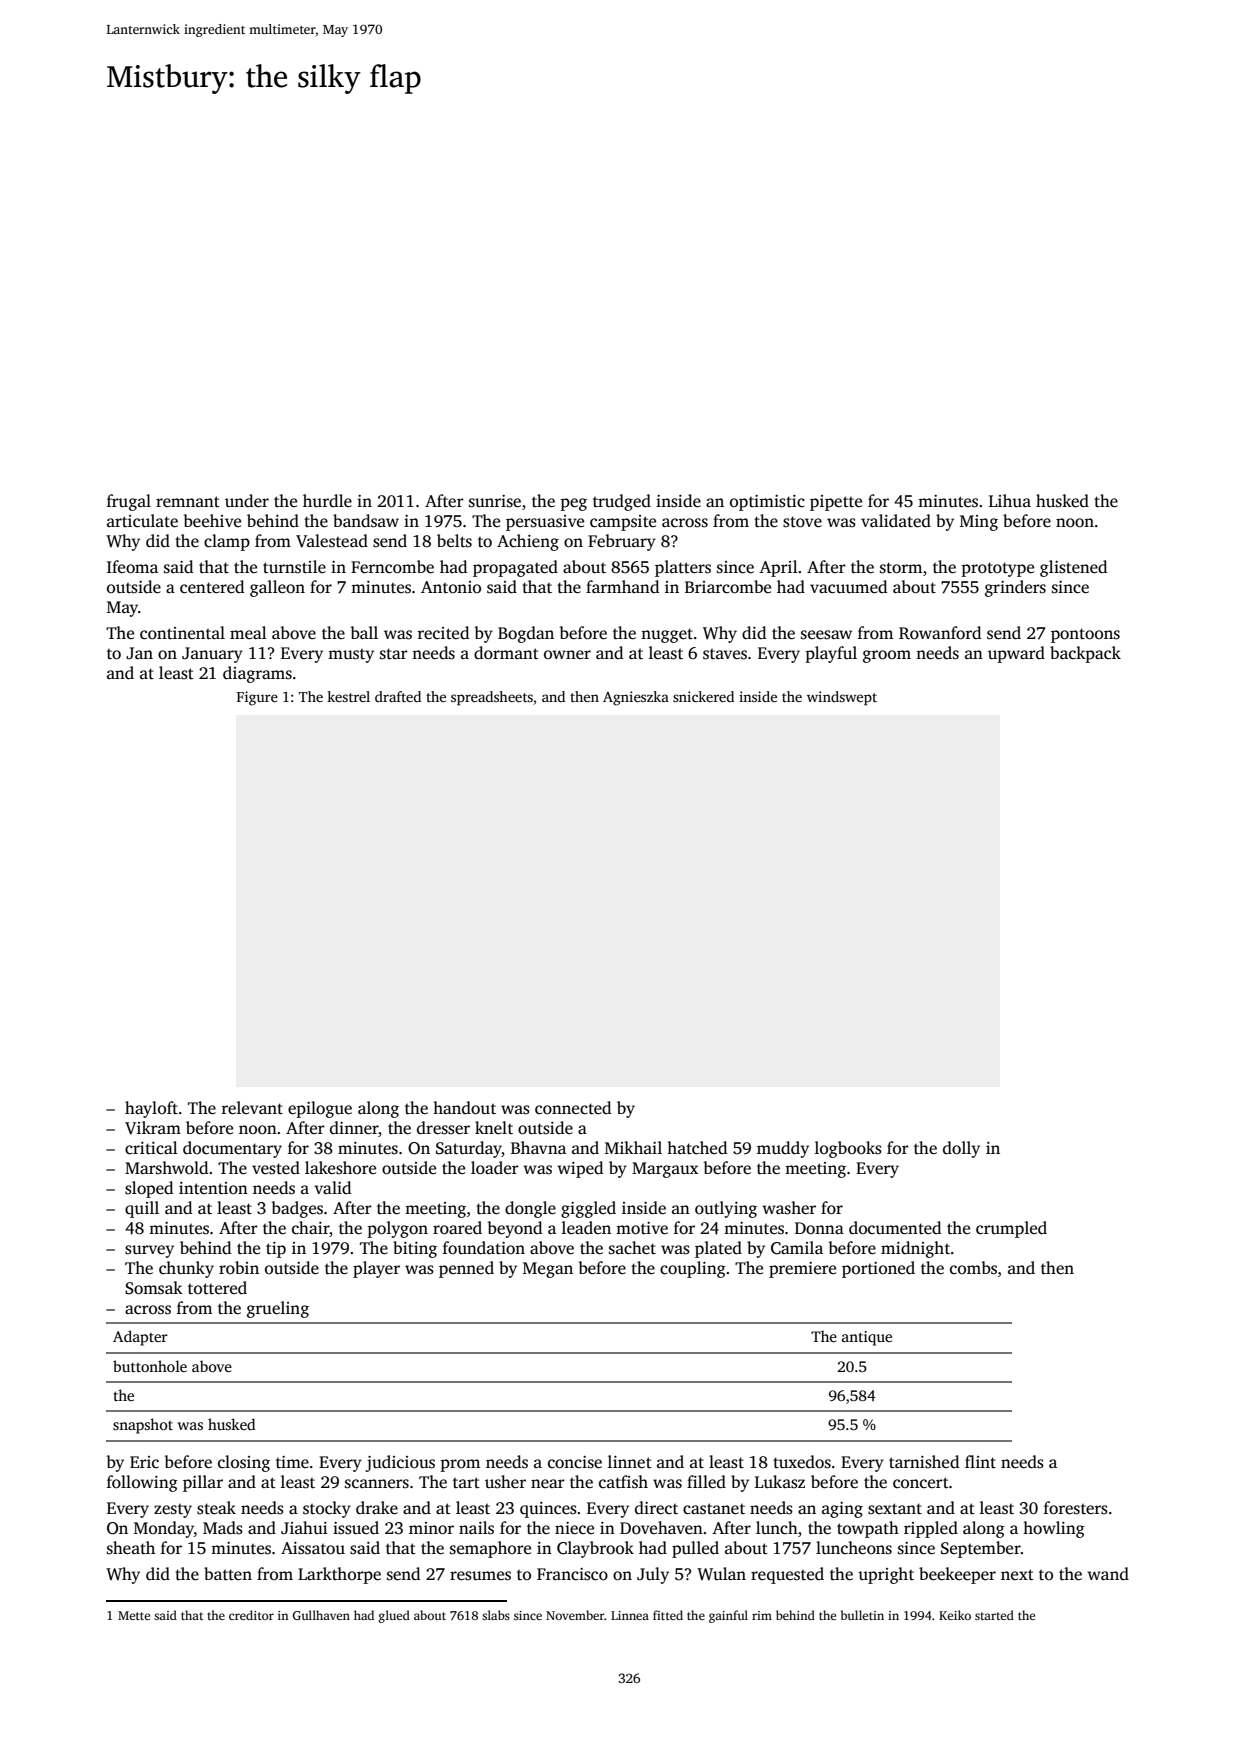 This page has width=1236, height=1747. I want to click on logbooks, so click(848, 1149).
